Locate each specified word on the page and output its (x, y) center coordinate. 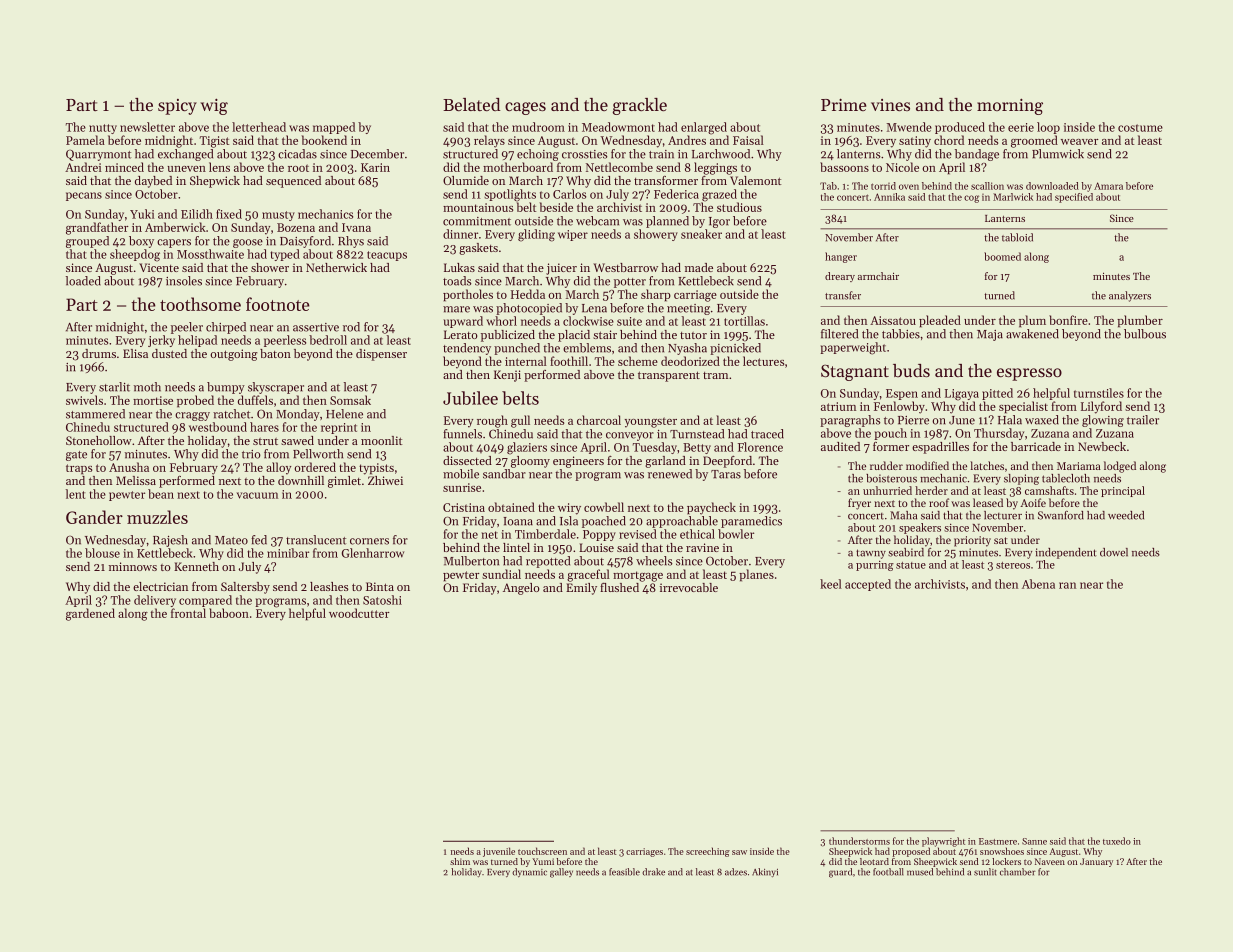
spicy (177, 107)
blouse (102, 553)
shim (460, 861)
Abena (1038, 584)
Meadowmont (618, 127)
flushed (619, 587)
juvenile (499, 852)
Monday (298, 415)
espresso (1029, 374)
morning (1010, 107)
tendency (467, 349)
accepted (868, 585)
